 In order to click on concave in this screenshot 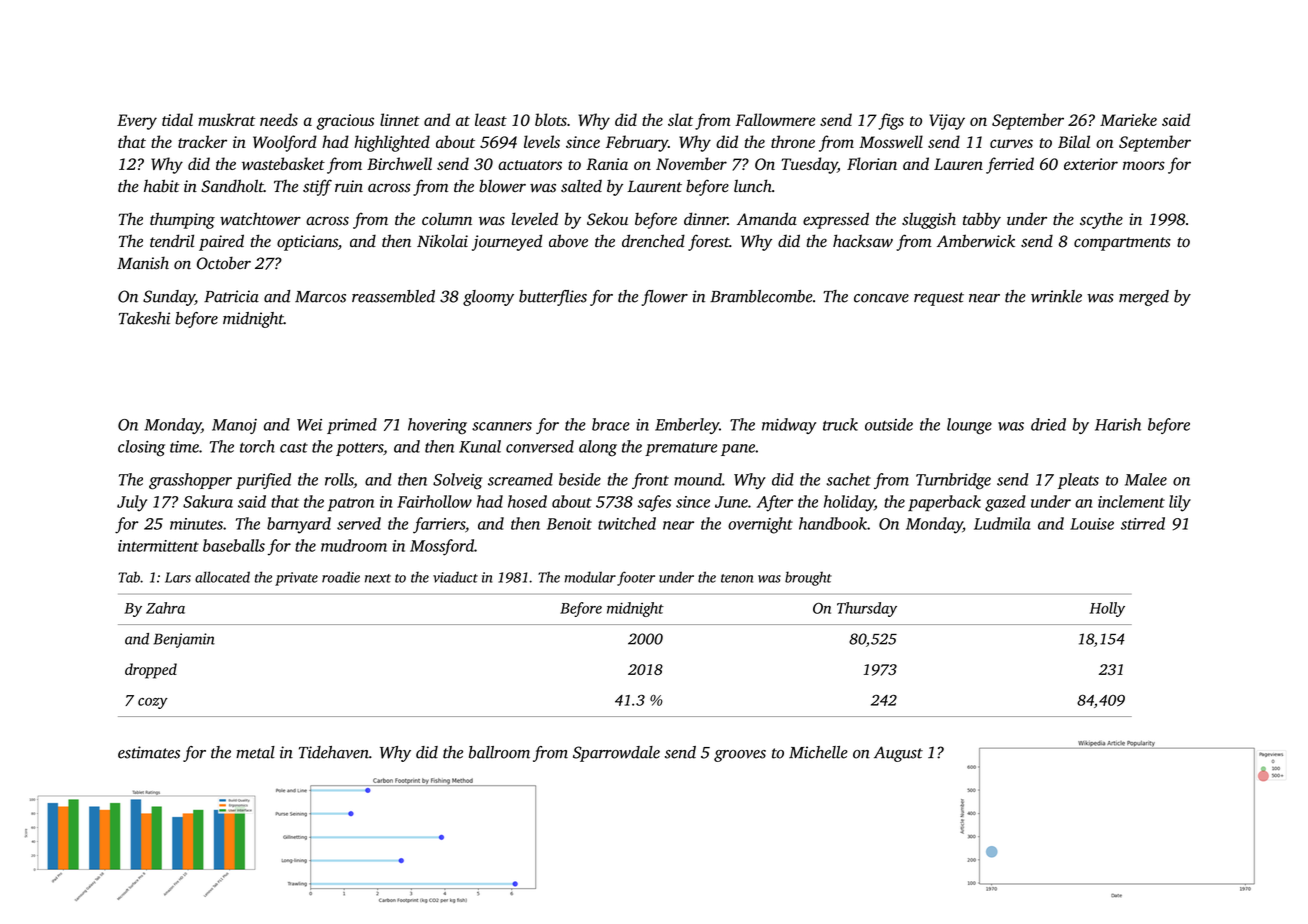, I will do `click(881, 298)`.
